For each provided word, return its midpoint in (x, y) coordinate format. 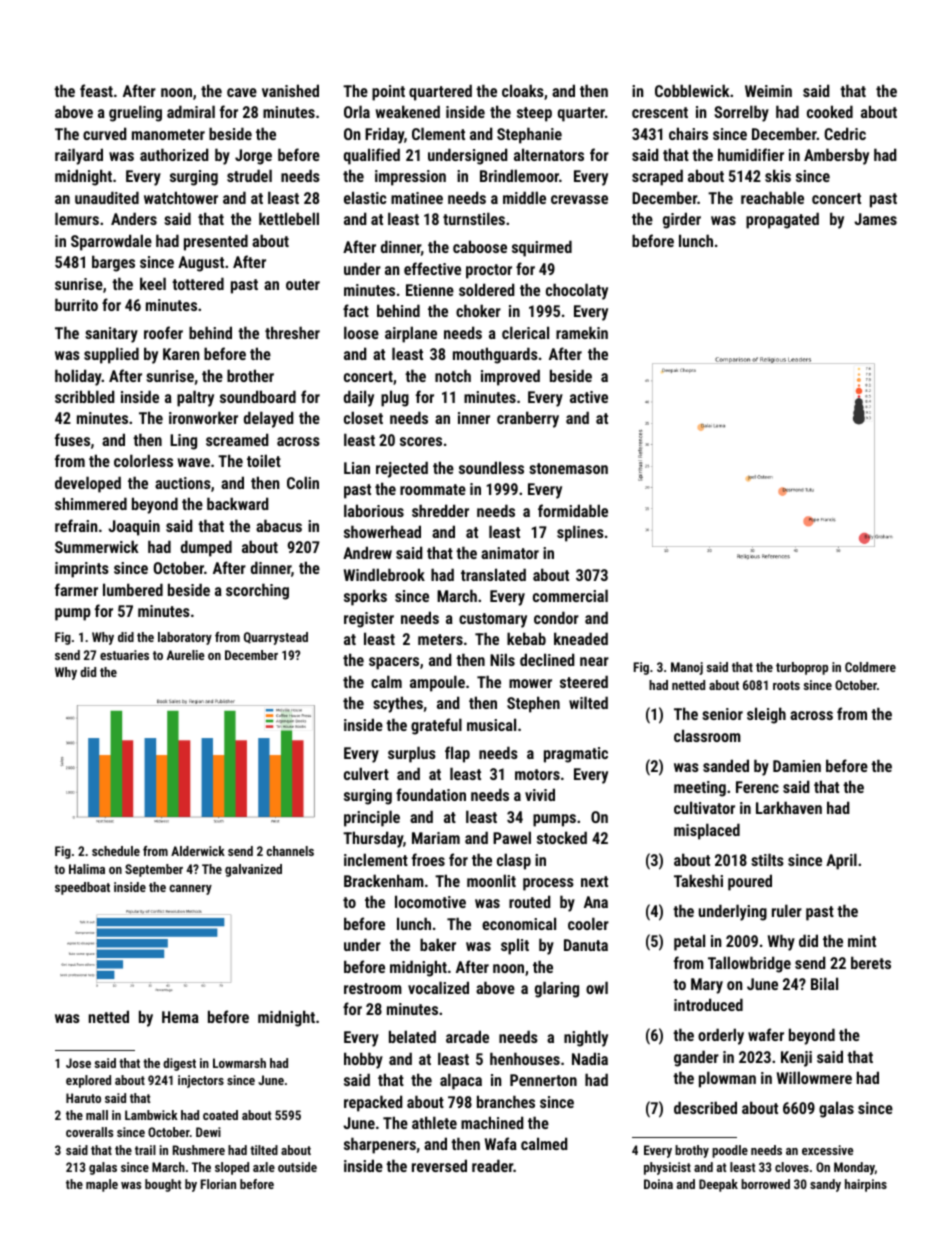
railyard (79, 156)
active (589, 397)
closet (363, 417)
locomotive (430, 901)
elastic (365, 197)
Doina (658, 1184)
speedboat (82, 888)
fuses (72, 439)
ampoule (437, 683)
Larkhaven (789, 807)
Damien (797, 766)
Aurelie (186, 655)
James (875, 219)
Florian (218, 1184)
